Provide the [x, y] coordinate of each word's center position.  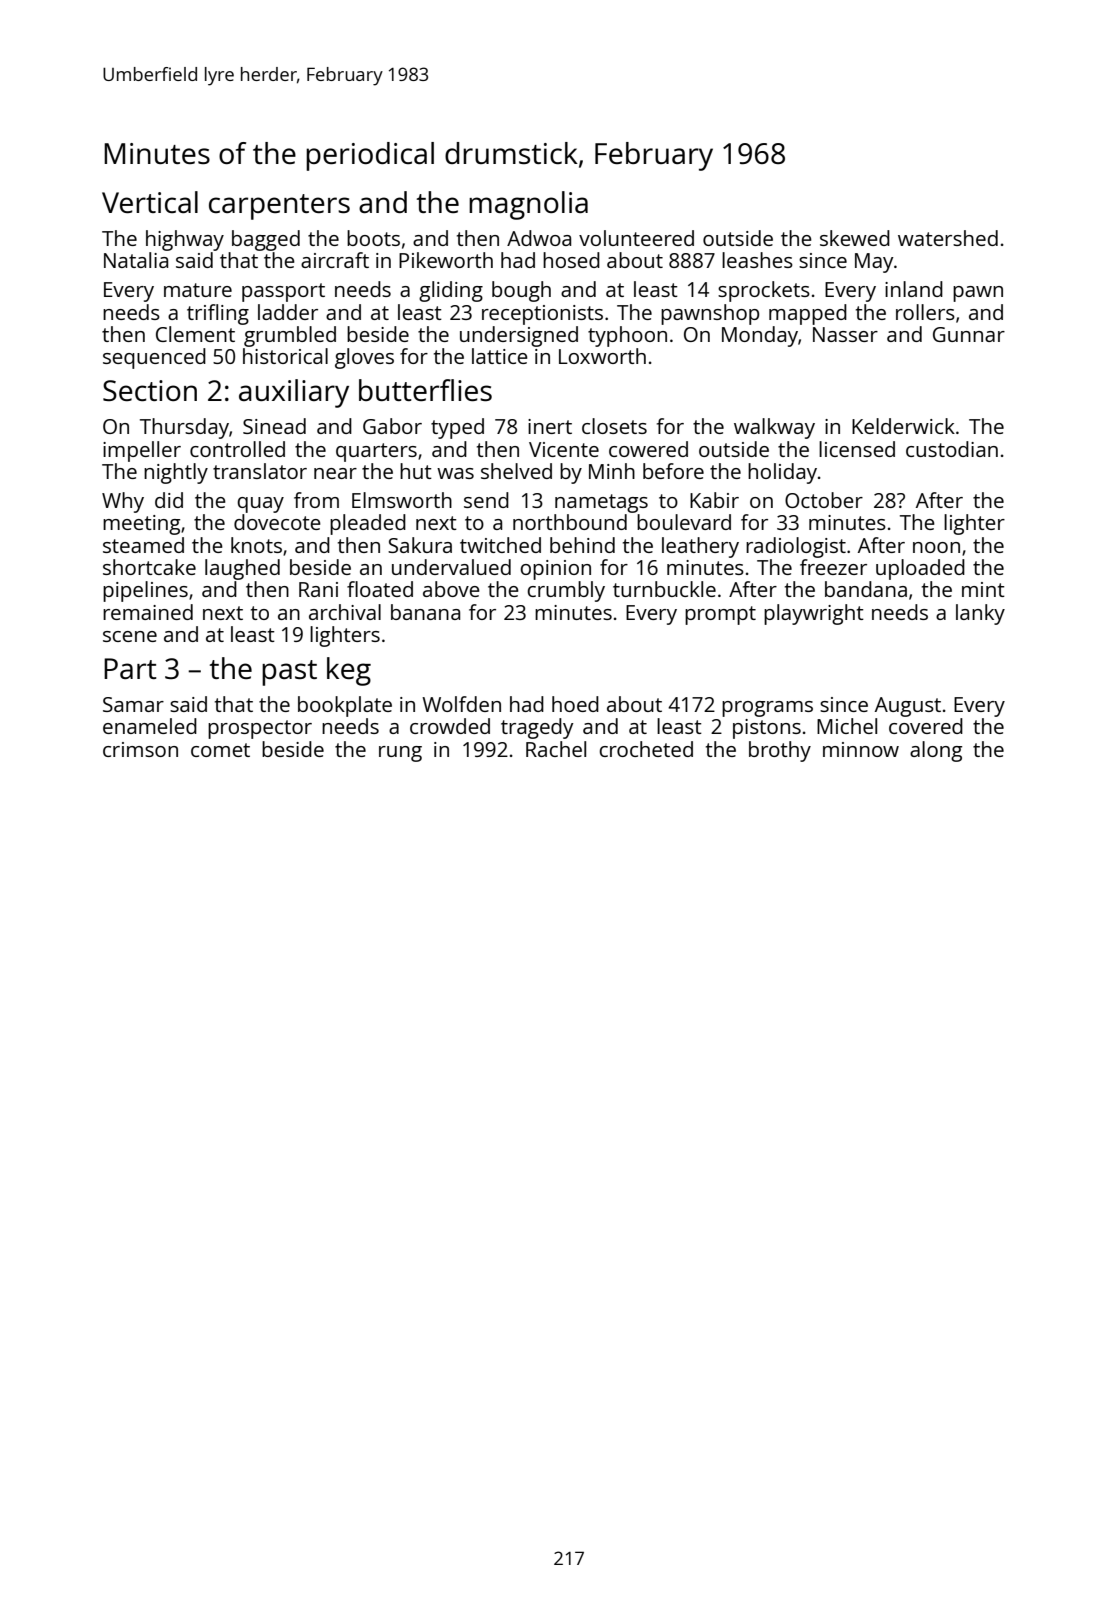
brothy [780, 751]
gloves [364, 358]
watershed [948, 238]
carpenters [279, 207]
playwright [814, 614]
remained [148, 612]
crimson [140, 749]
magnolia [528, 205]
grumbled [290, 336]
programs [767, 709]
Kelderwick [903, 426]
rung [400, 754]
